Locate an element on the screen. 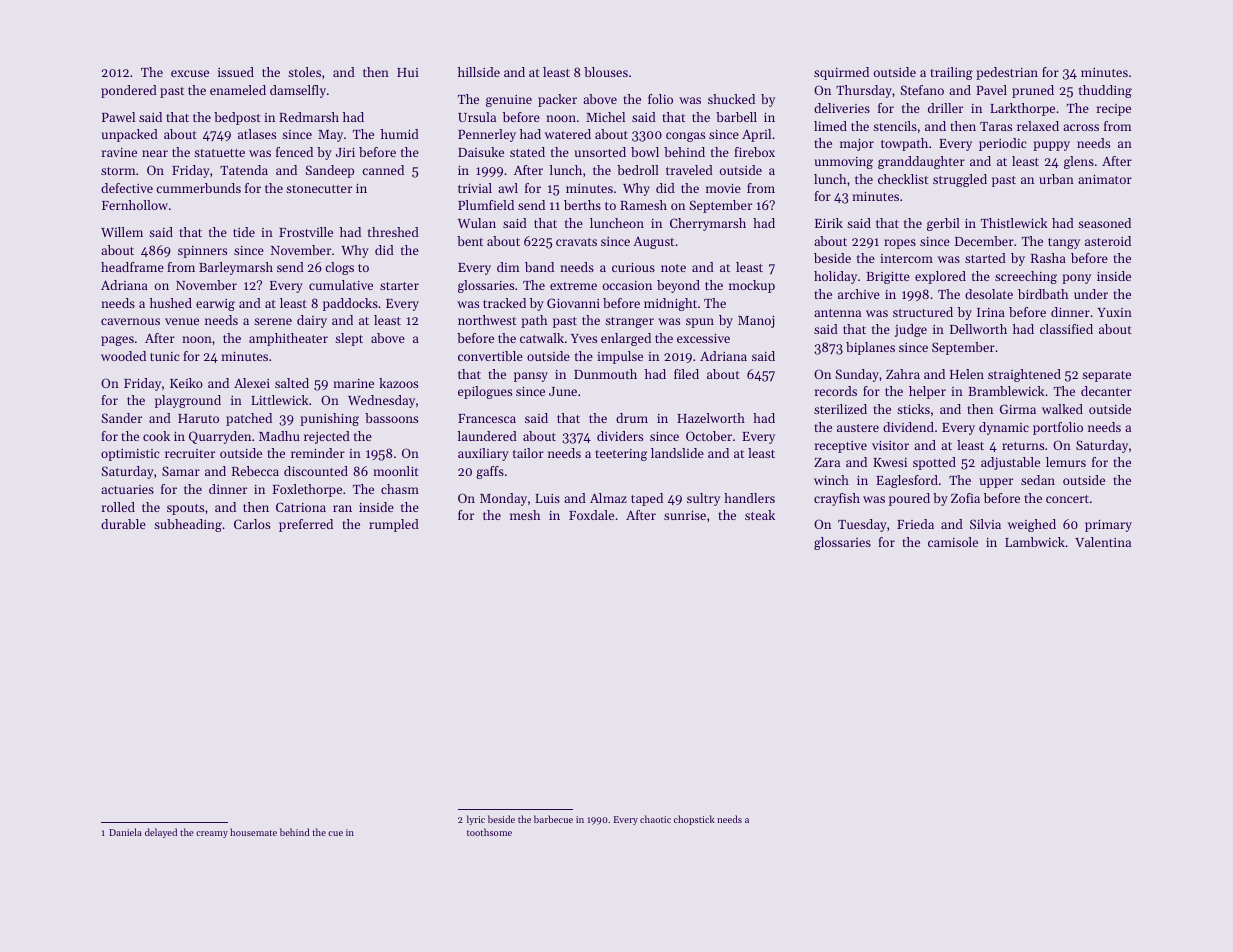  squirmed is located at coordinates (841, 73).
